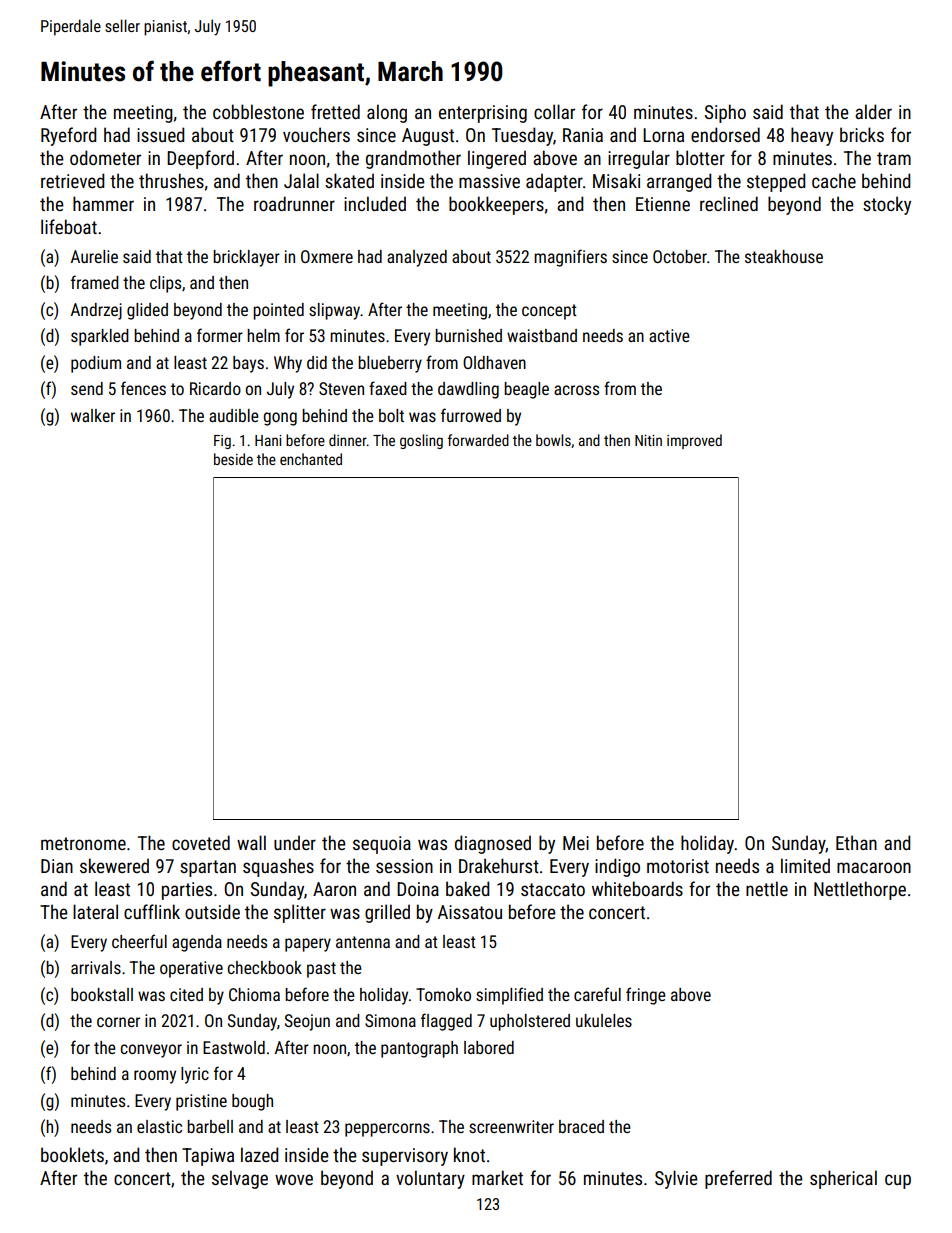  I want to click on tram, so click(894, 158).
